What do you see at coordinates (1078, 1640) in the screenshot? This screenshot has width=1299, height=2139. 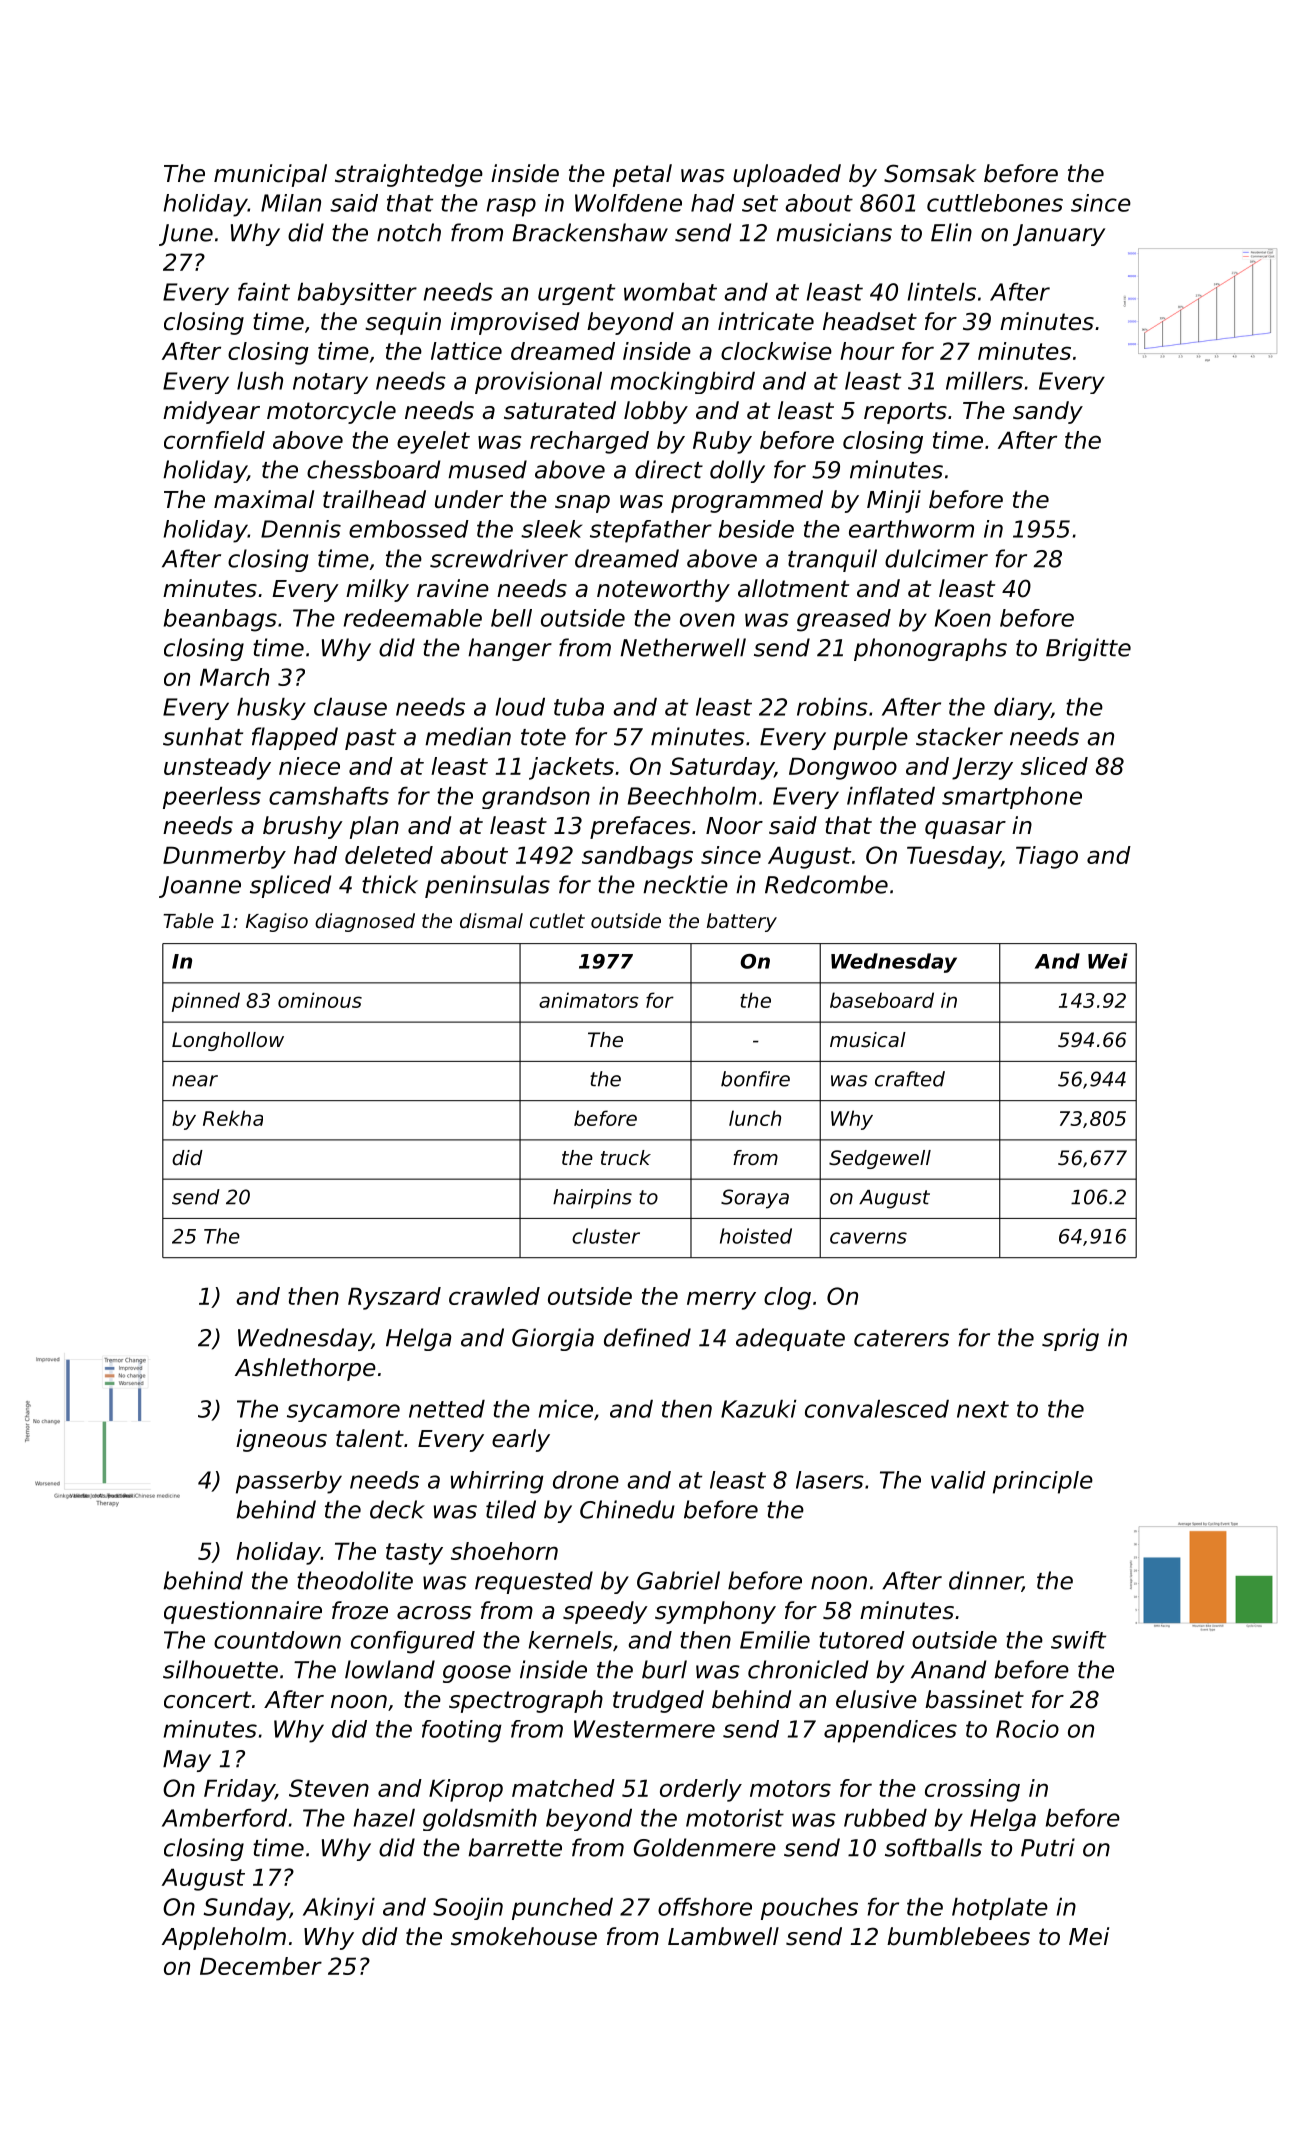 I see `swift` at bounding box center [1078, 1640].
